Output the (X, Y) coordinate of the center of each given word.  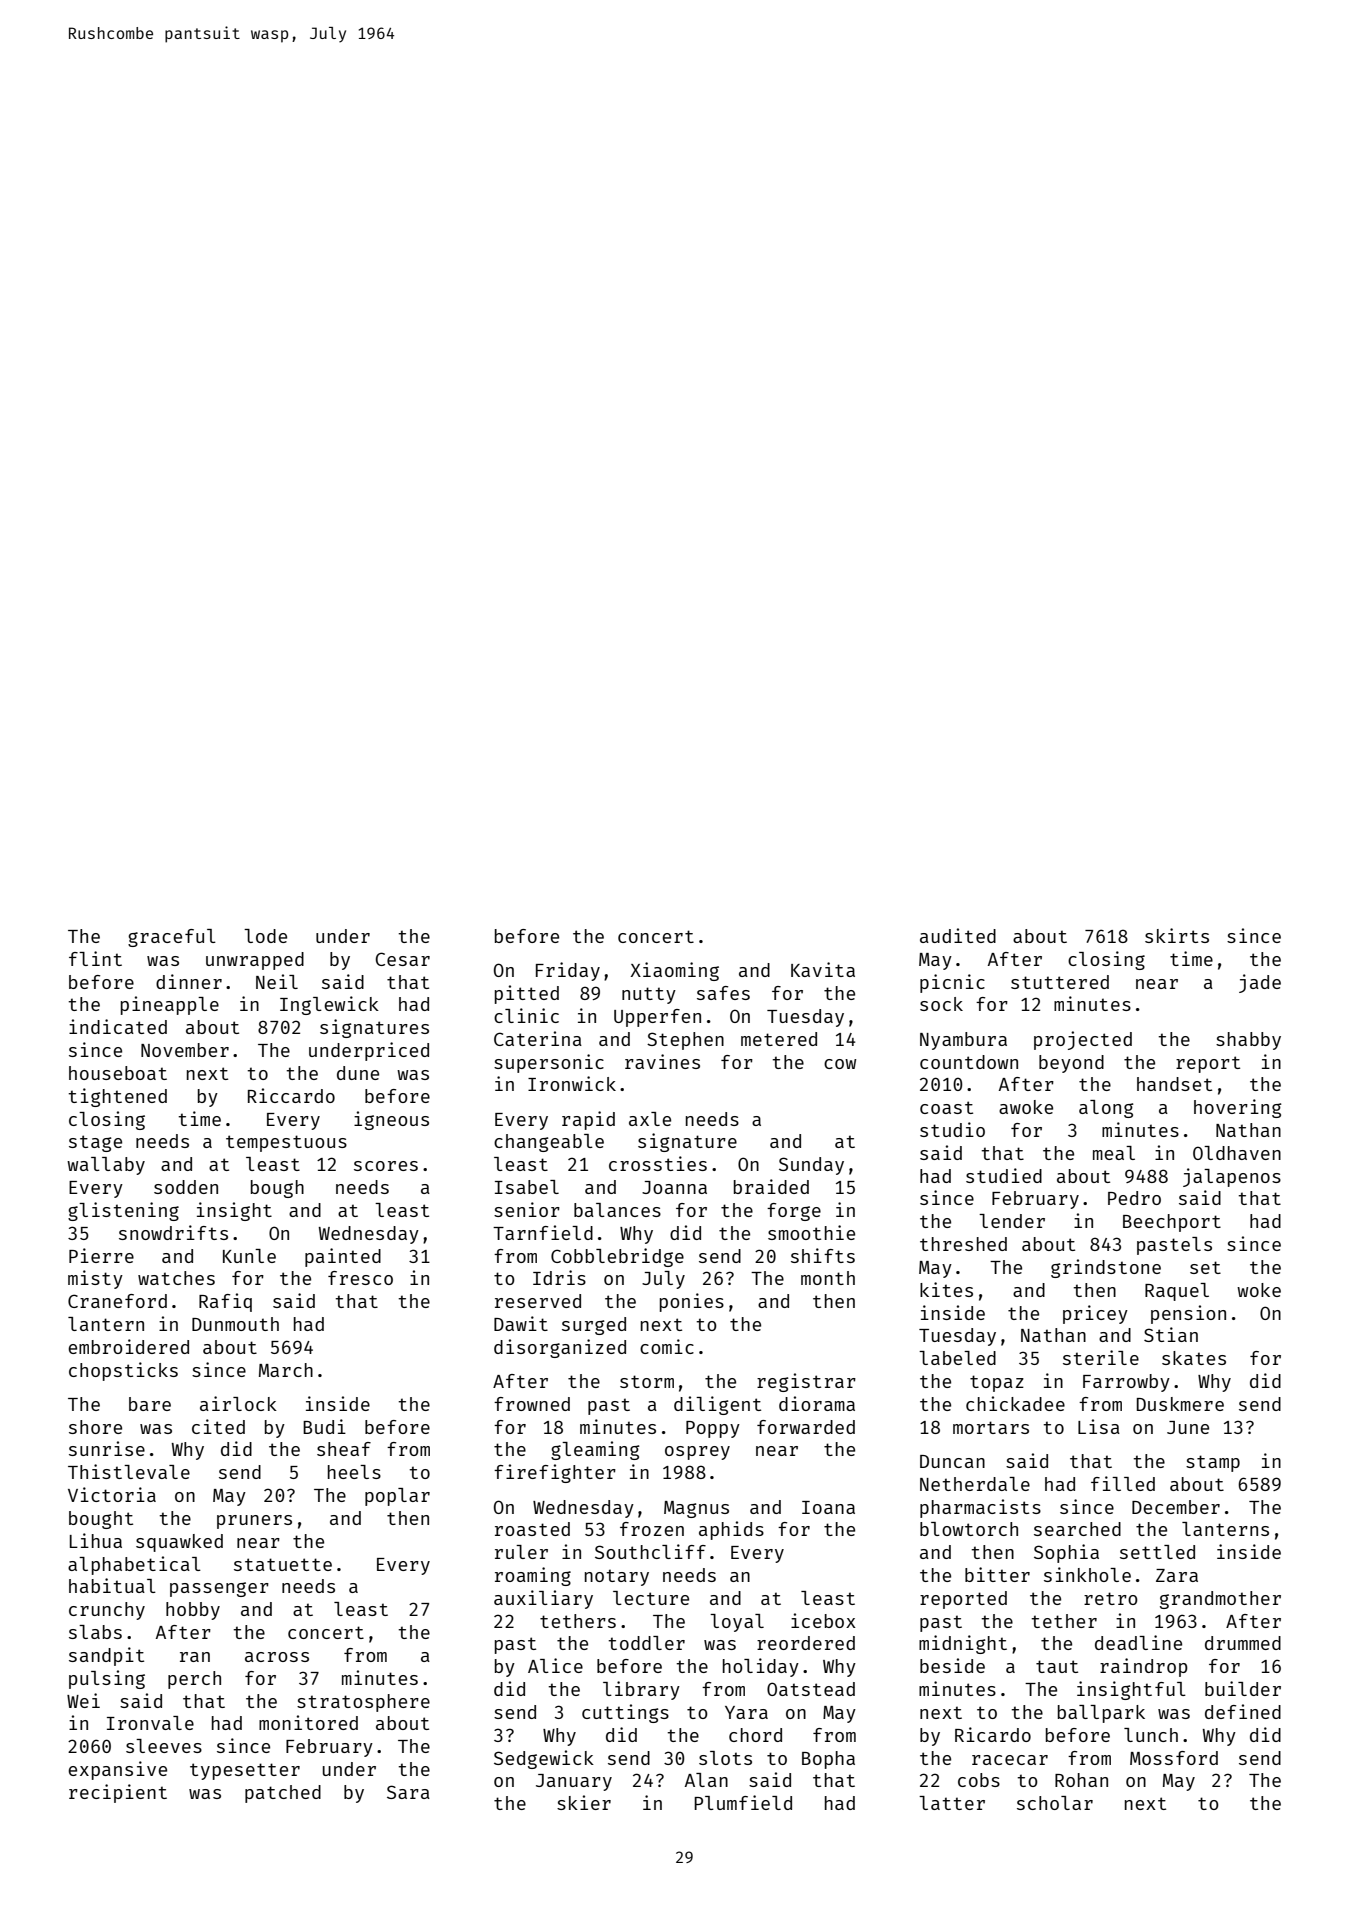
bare (150, 1404)
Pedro (1134, 1198)
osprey (697, 1453)
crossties (658, 1163)
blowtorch (969, 1529)
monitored (308, 1722)
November (185, 1050)
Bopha (828, 1760)
